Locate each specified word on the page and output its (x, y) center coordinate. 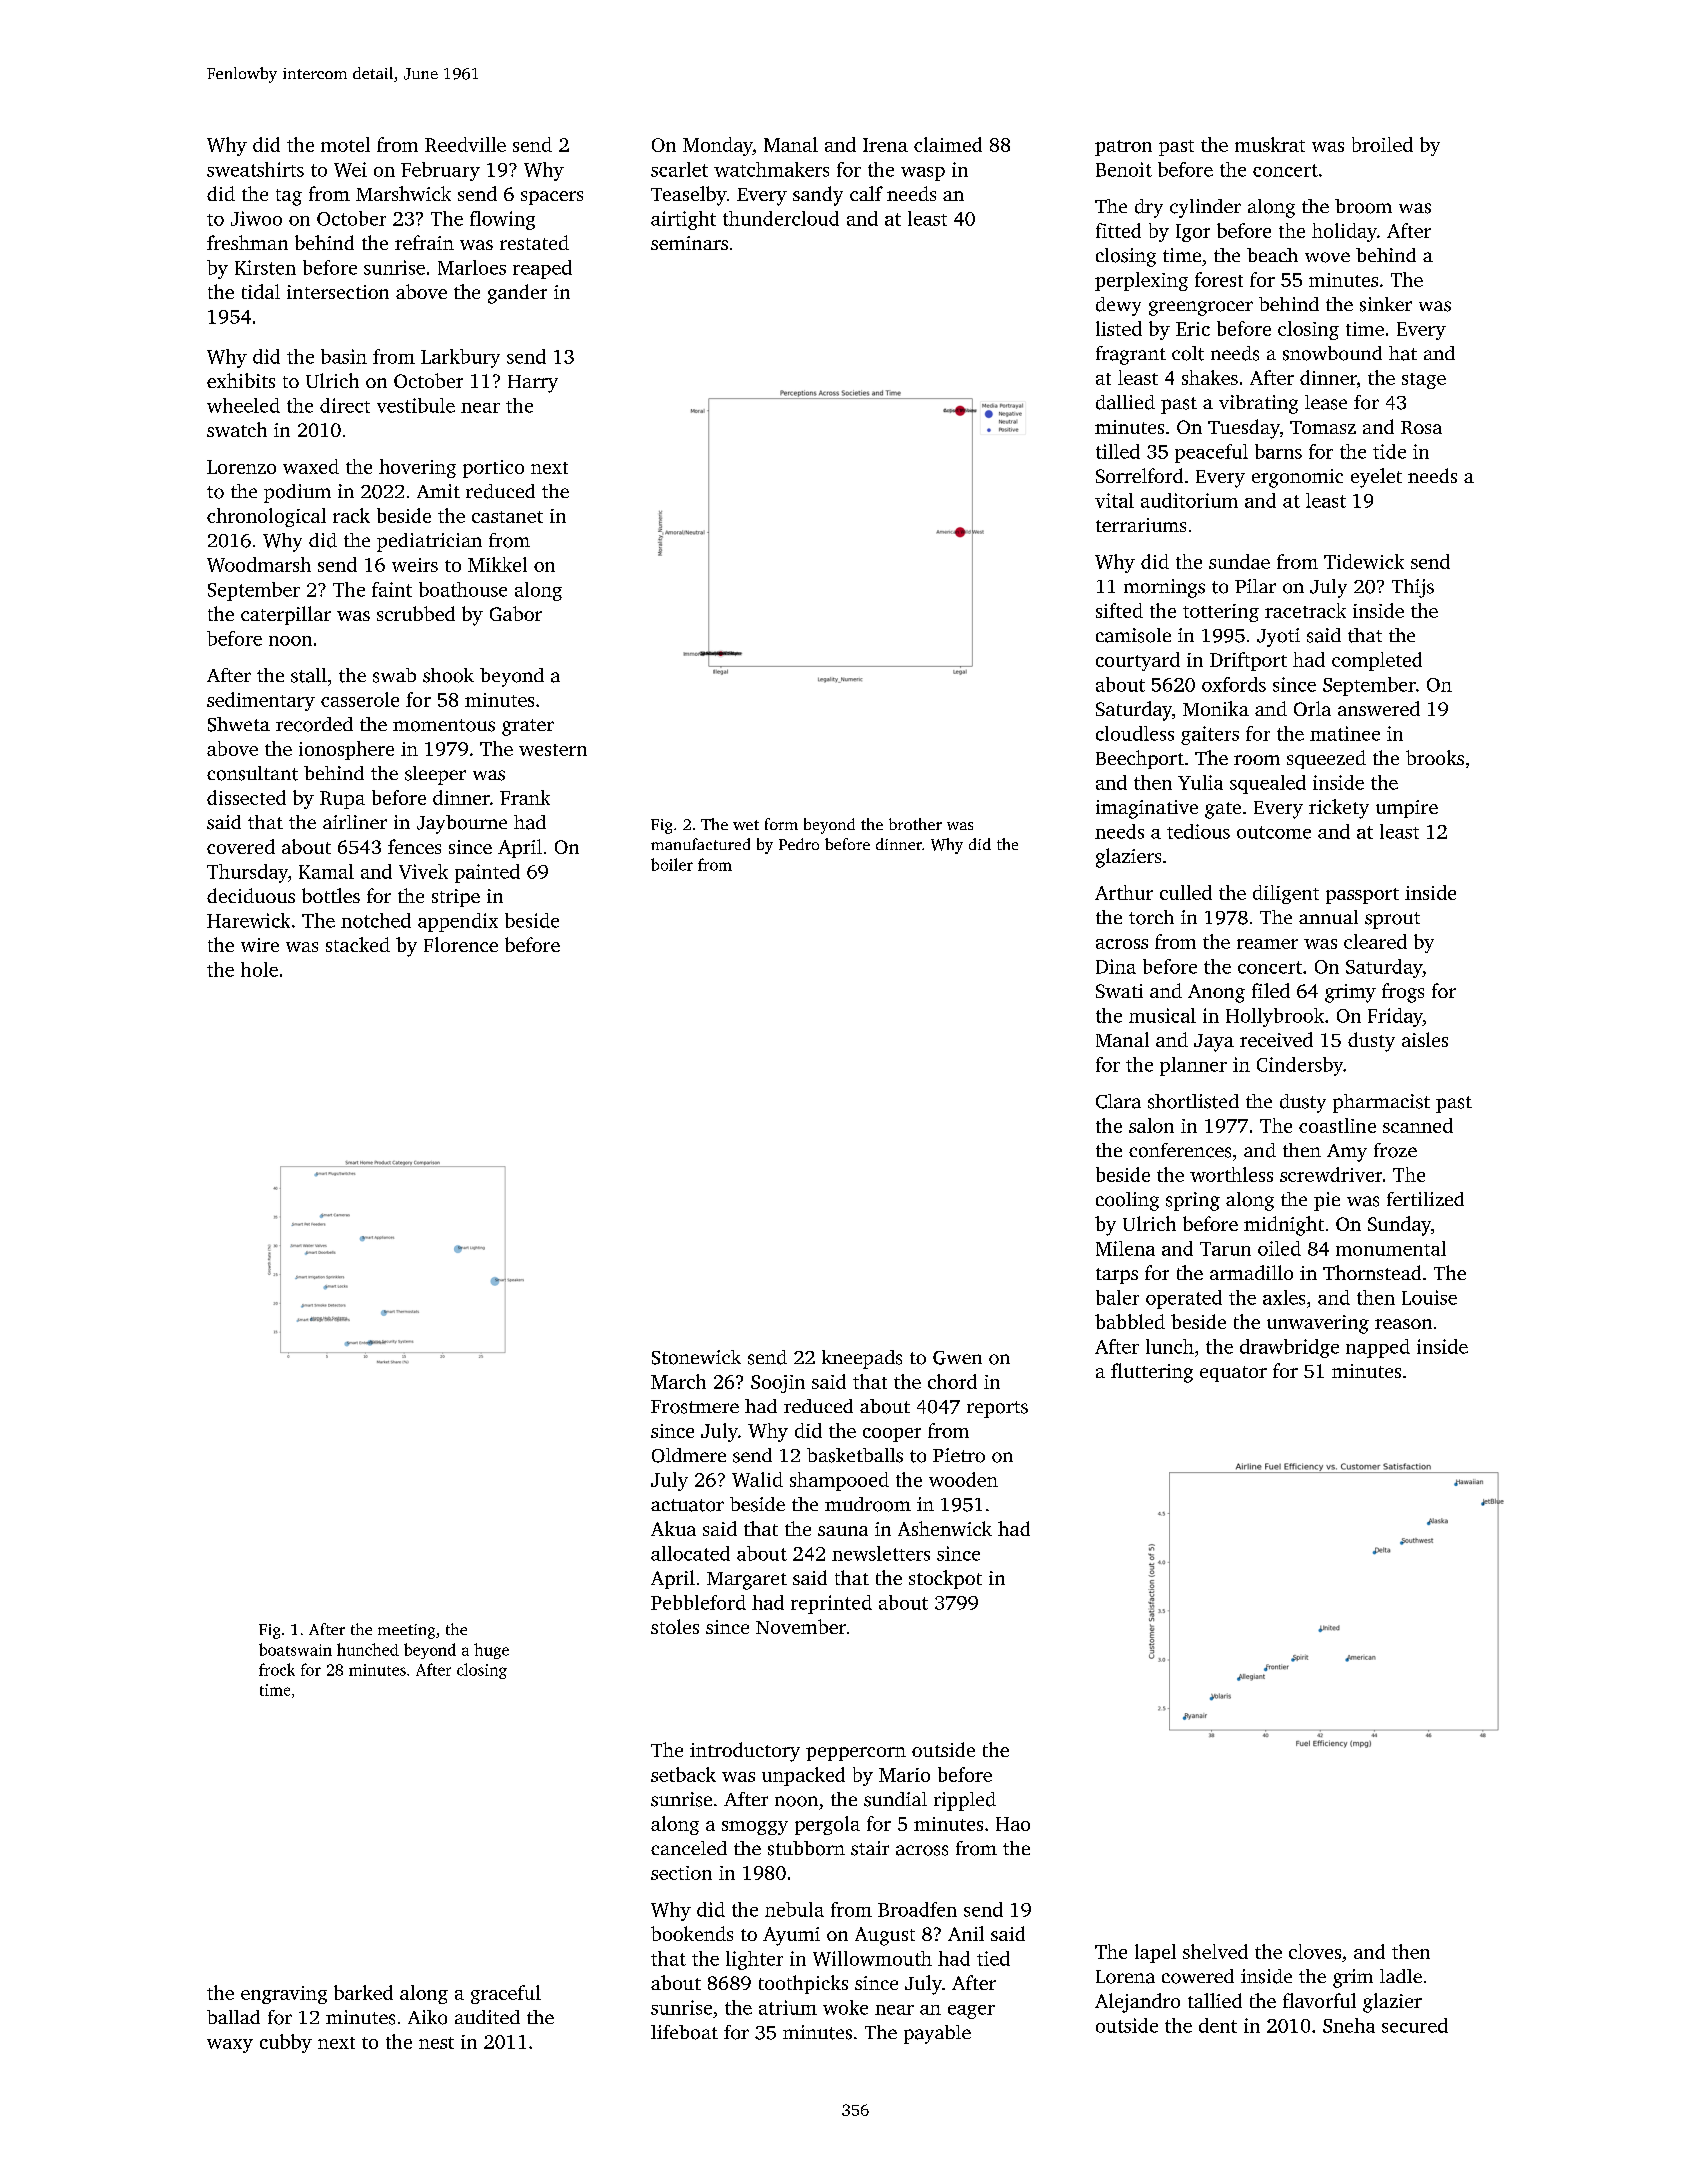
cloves (1315, 1951)
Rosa (1421, 427)
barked (363, 1992)
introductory (745, 1752)
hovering (417, 468)
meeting (406, 1631)
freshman (247, 242)
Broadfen (917, 1909)
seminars (689, 243)
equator (1233, 1374)
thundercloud (781, 218)
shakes (1210, 377)
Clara (1118, 1101)
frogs (1403, 993)
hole (259, 969)
